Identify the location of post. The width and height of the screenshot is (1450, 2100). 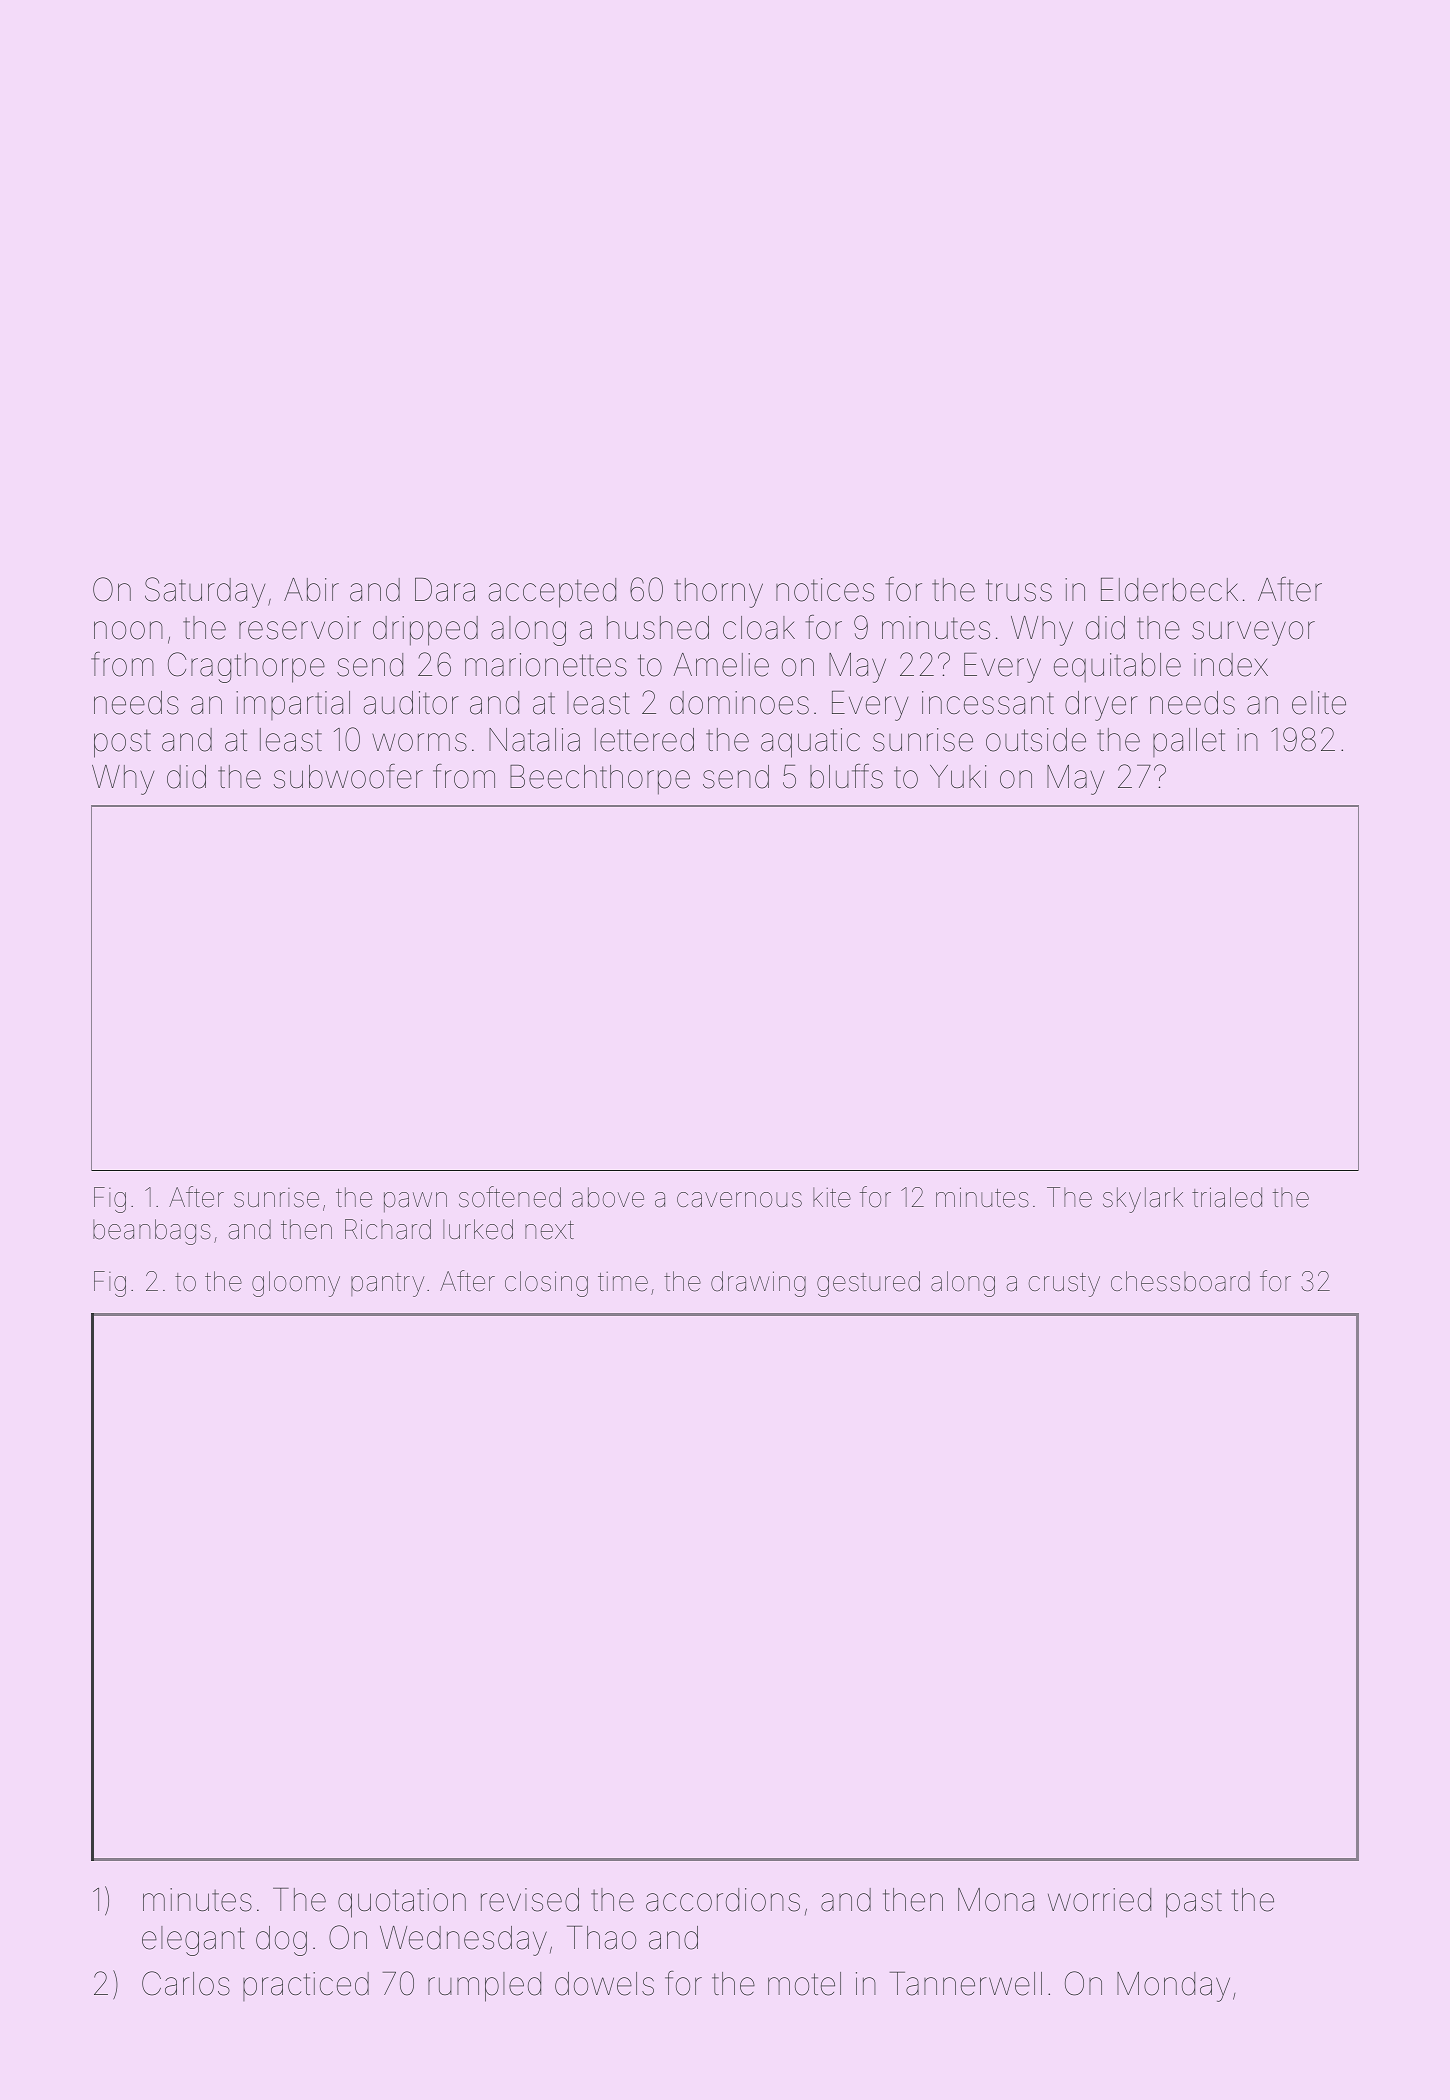
(122, 743).
